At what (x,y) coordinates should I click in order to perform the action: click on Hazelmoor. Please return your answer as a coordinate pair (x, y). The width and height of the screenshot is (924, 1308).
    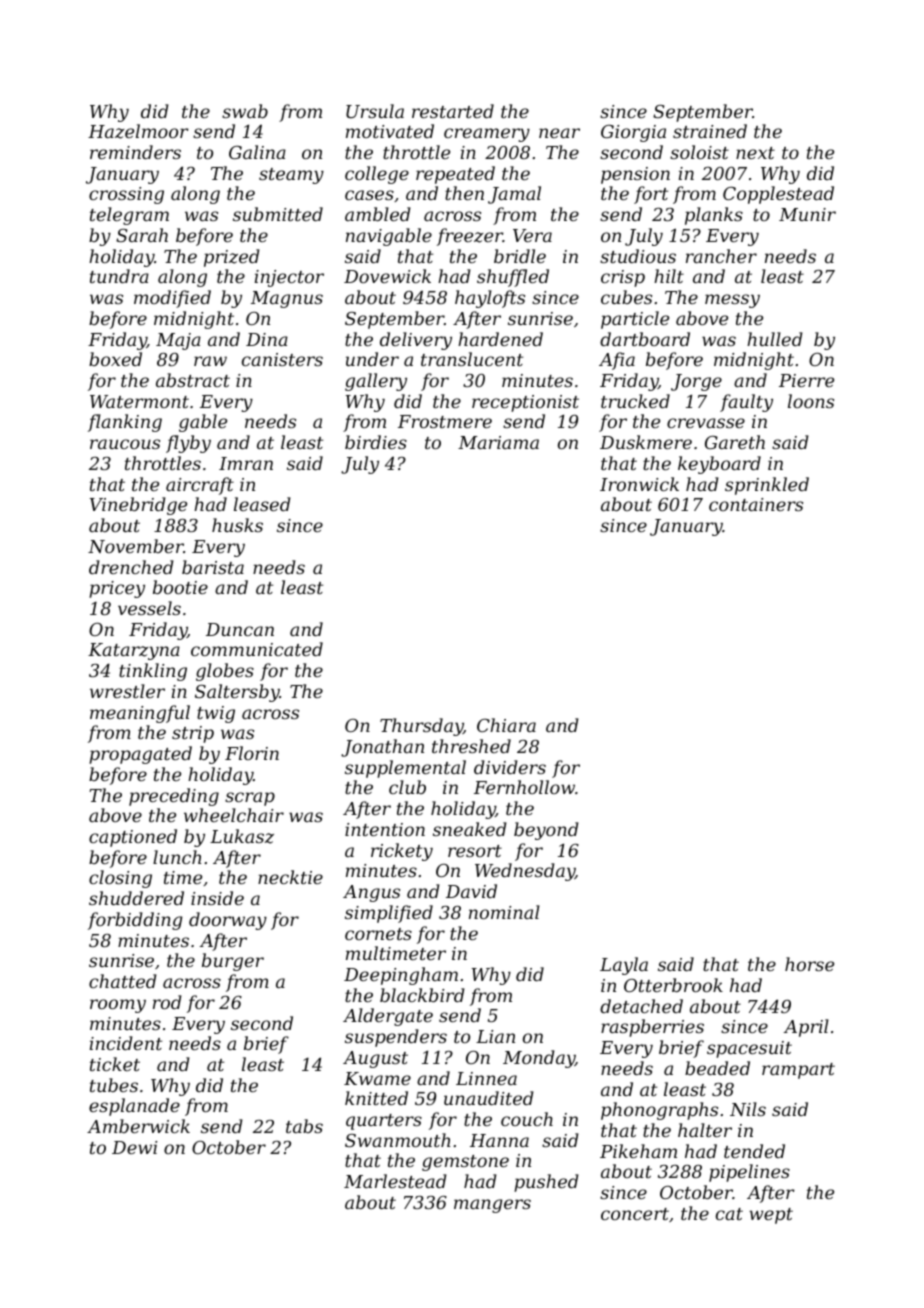
    Looking at the image, I should click on (138, 131).
